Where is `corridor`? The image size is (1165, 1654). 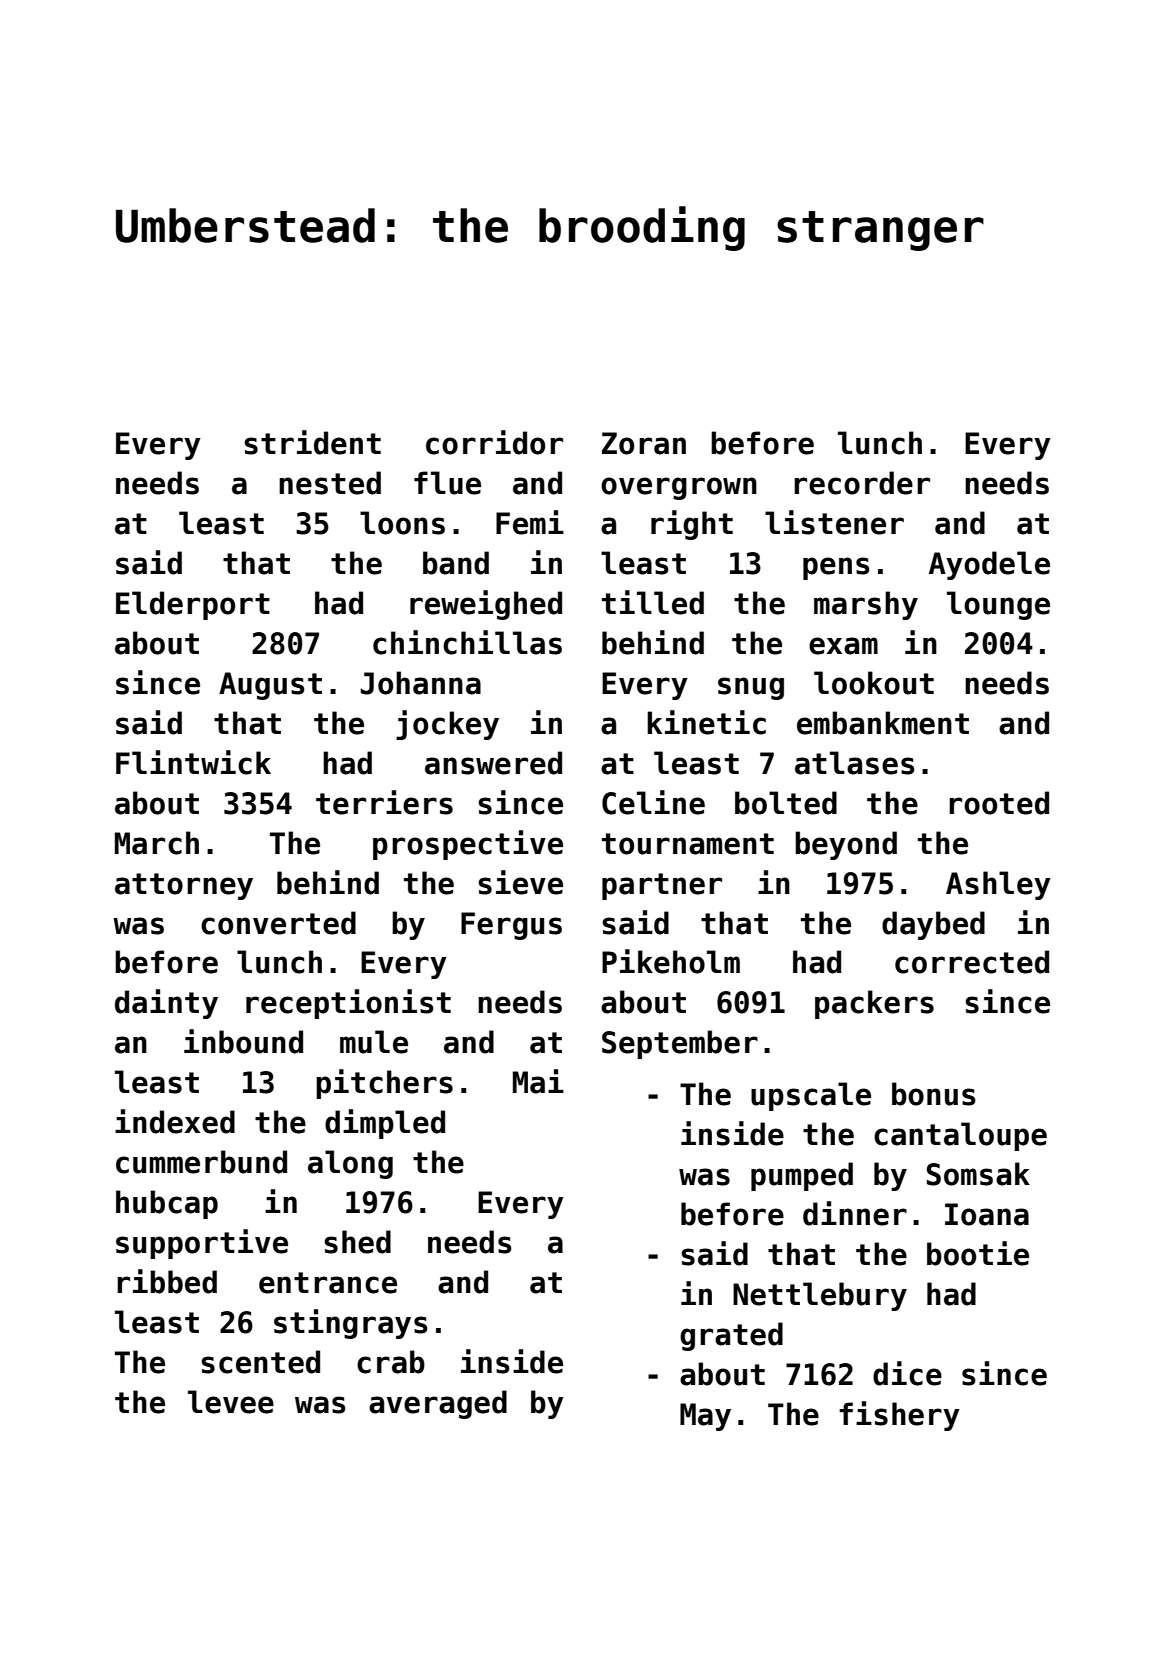
corridor is located at coordinates (494, 442).
